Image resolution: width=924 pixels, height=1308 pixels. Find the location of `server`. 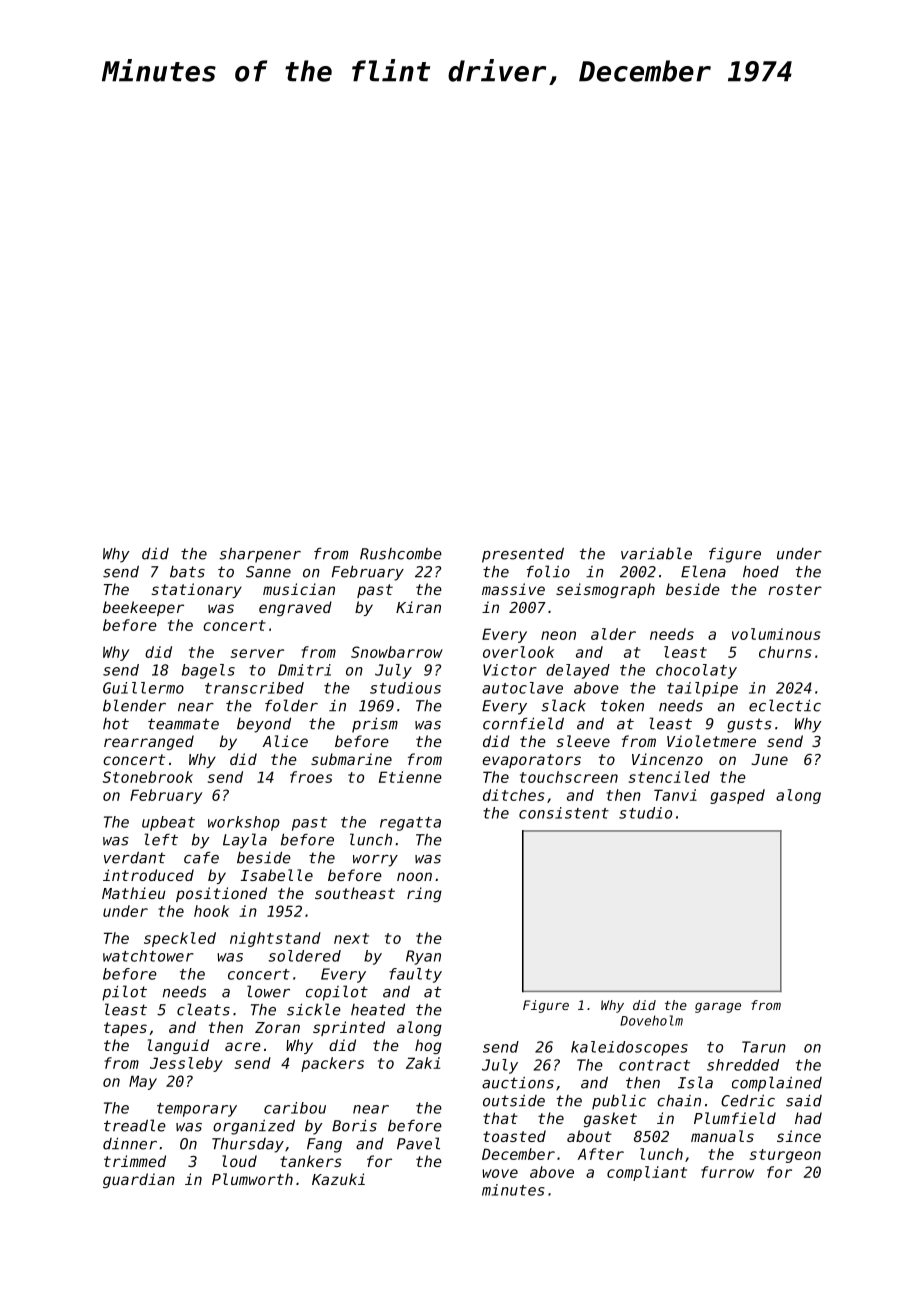

server is located at coordinates (257, 653).
